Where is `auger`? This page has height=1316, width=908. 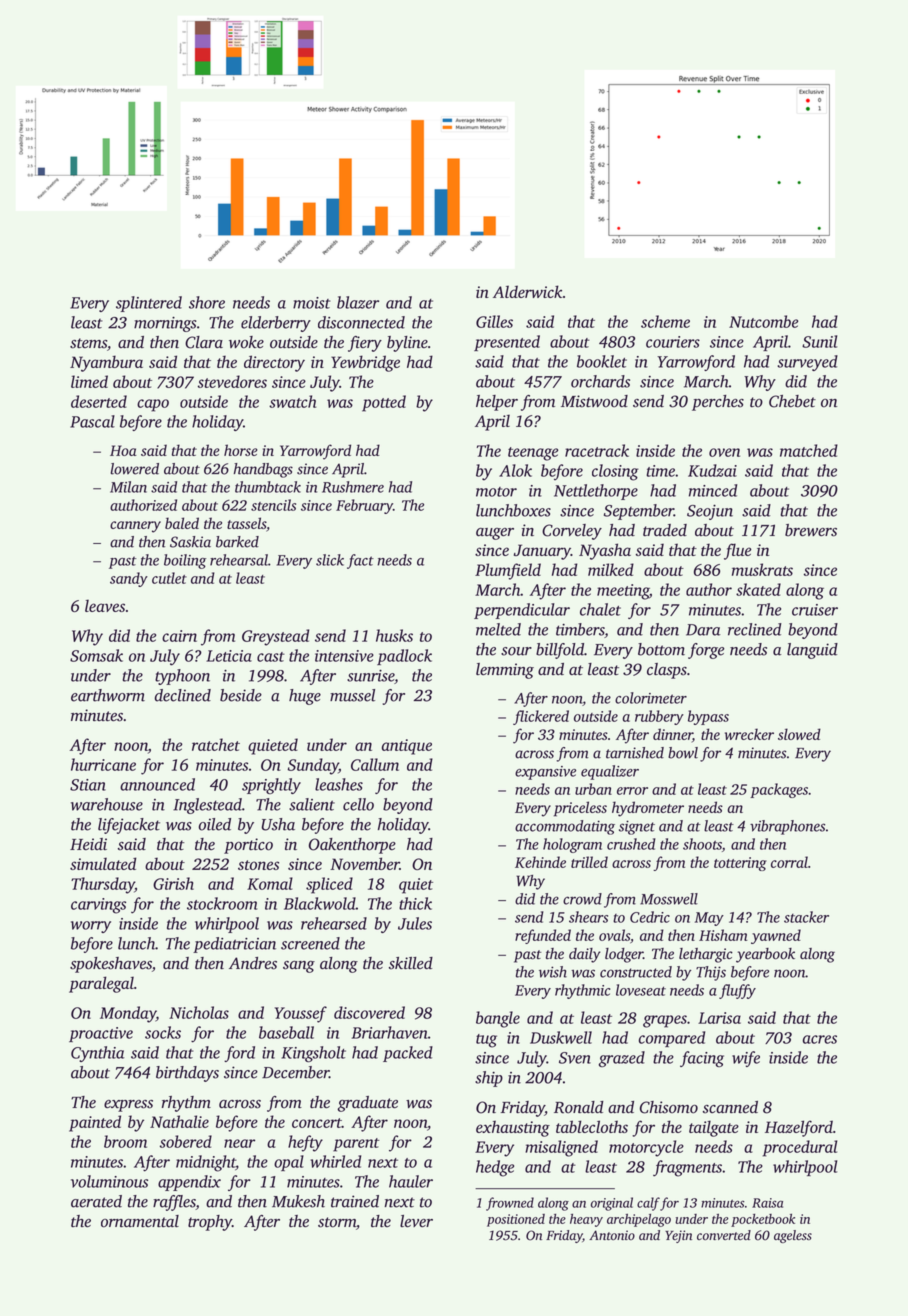
auger is located at coordinates (495, 534).
